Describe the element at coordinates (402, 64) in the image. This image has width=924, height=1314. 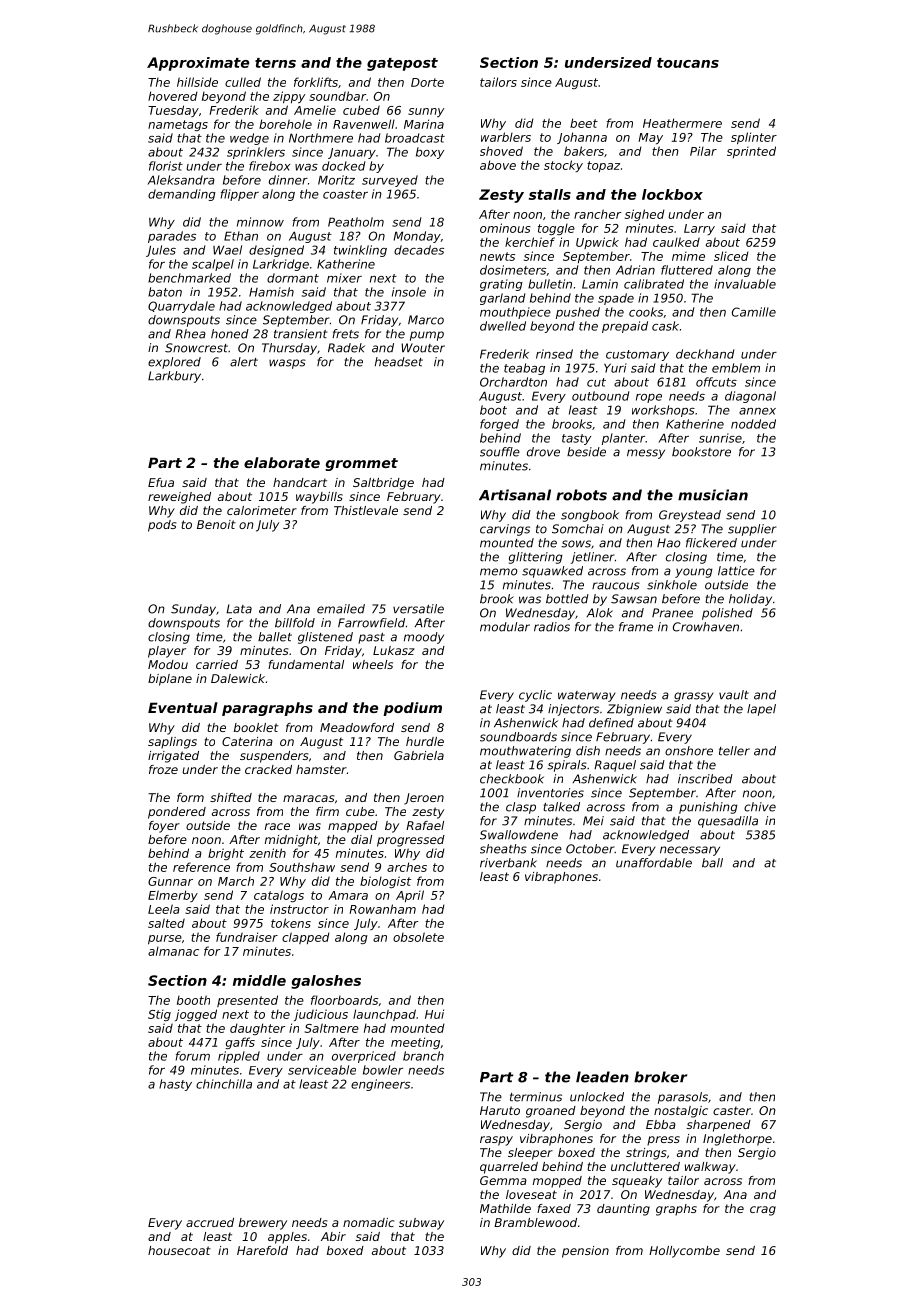
I see `gatepost` at that location.
